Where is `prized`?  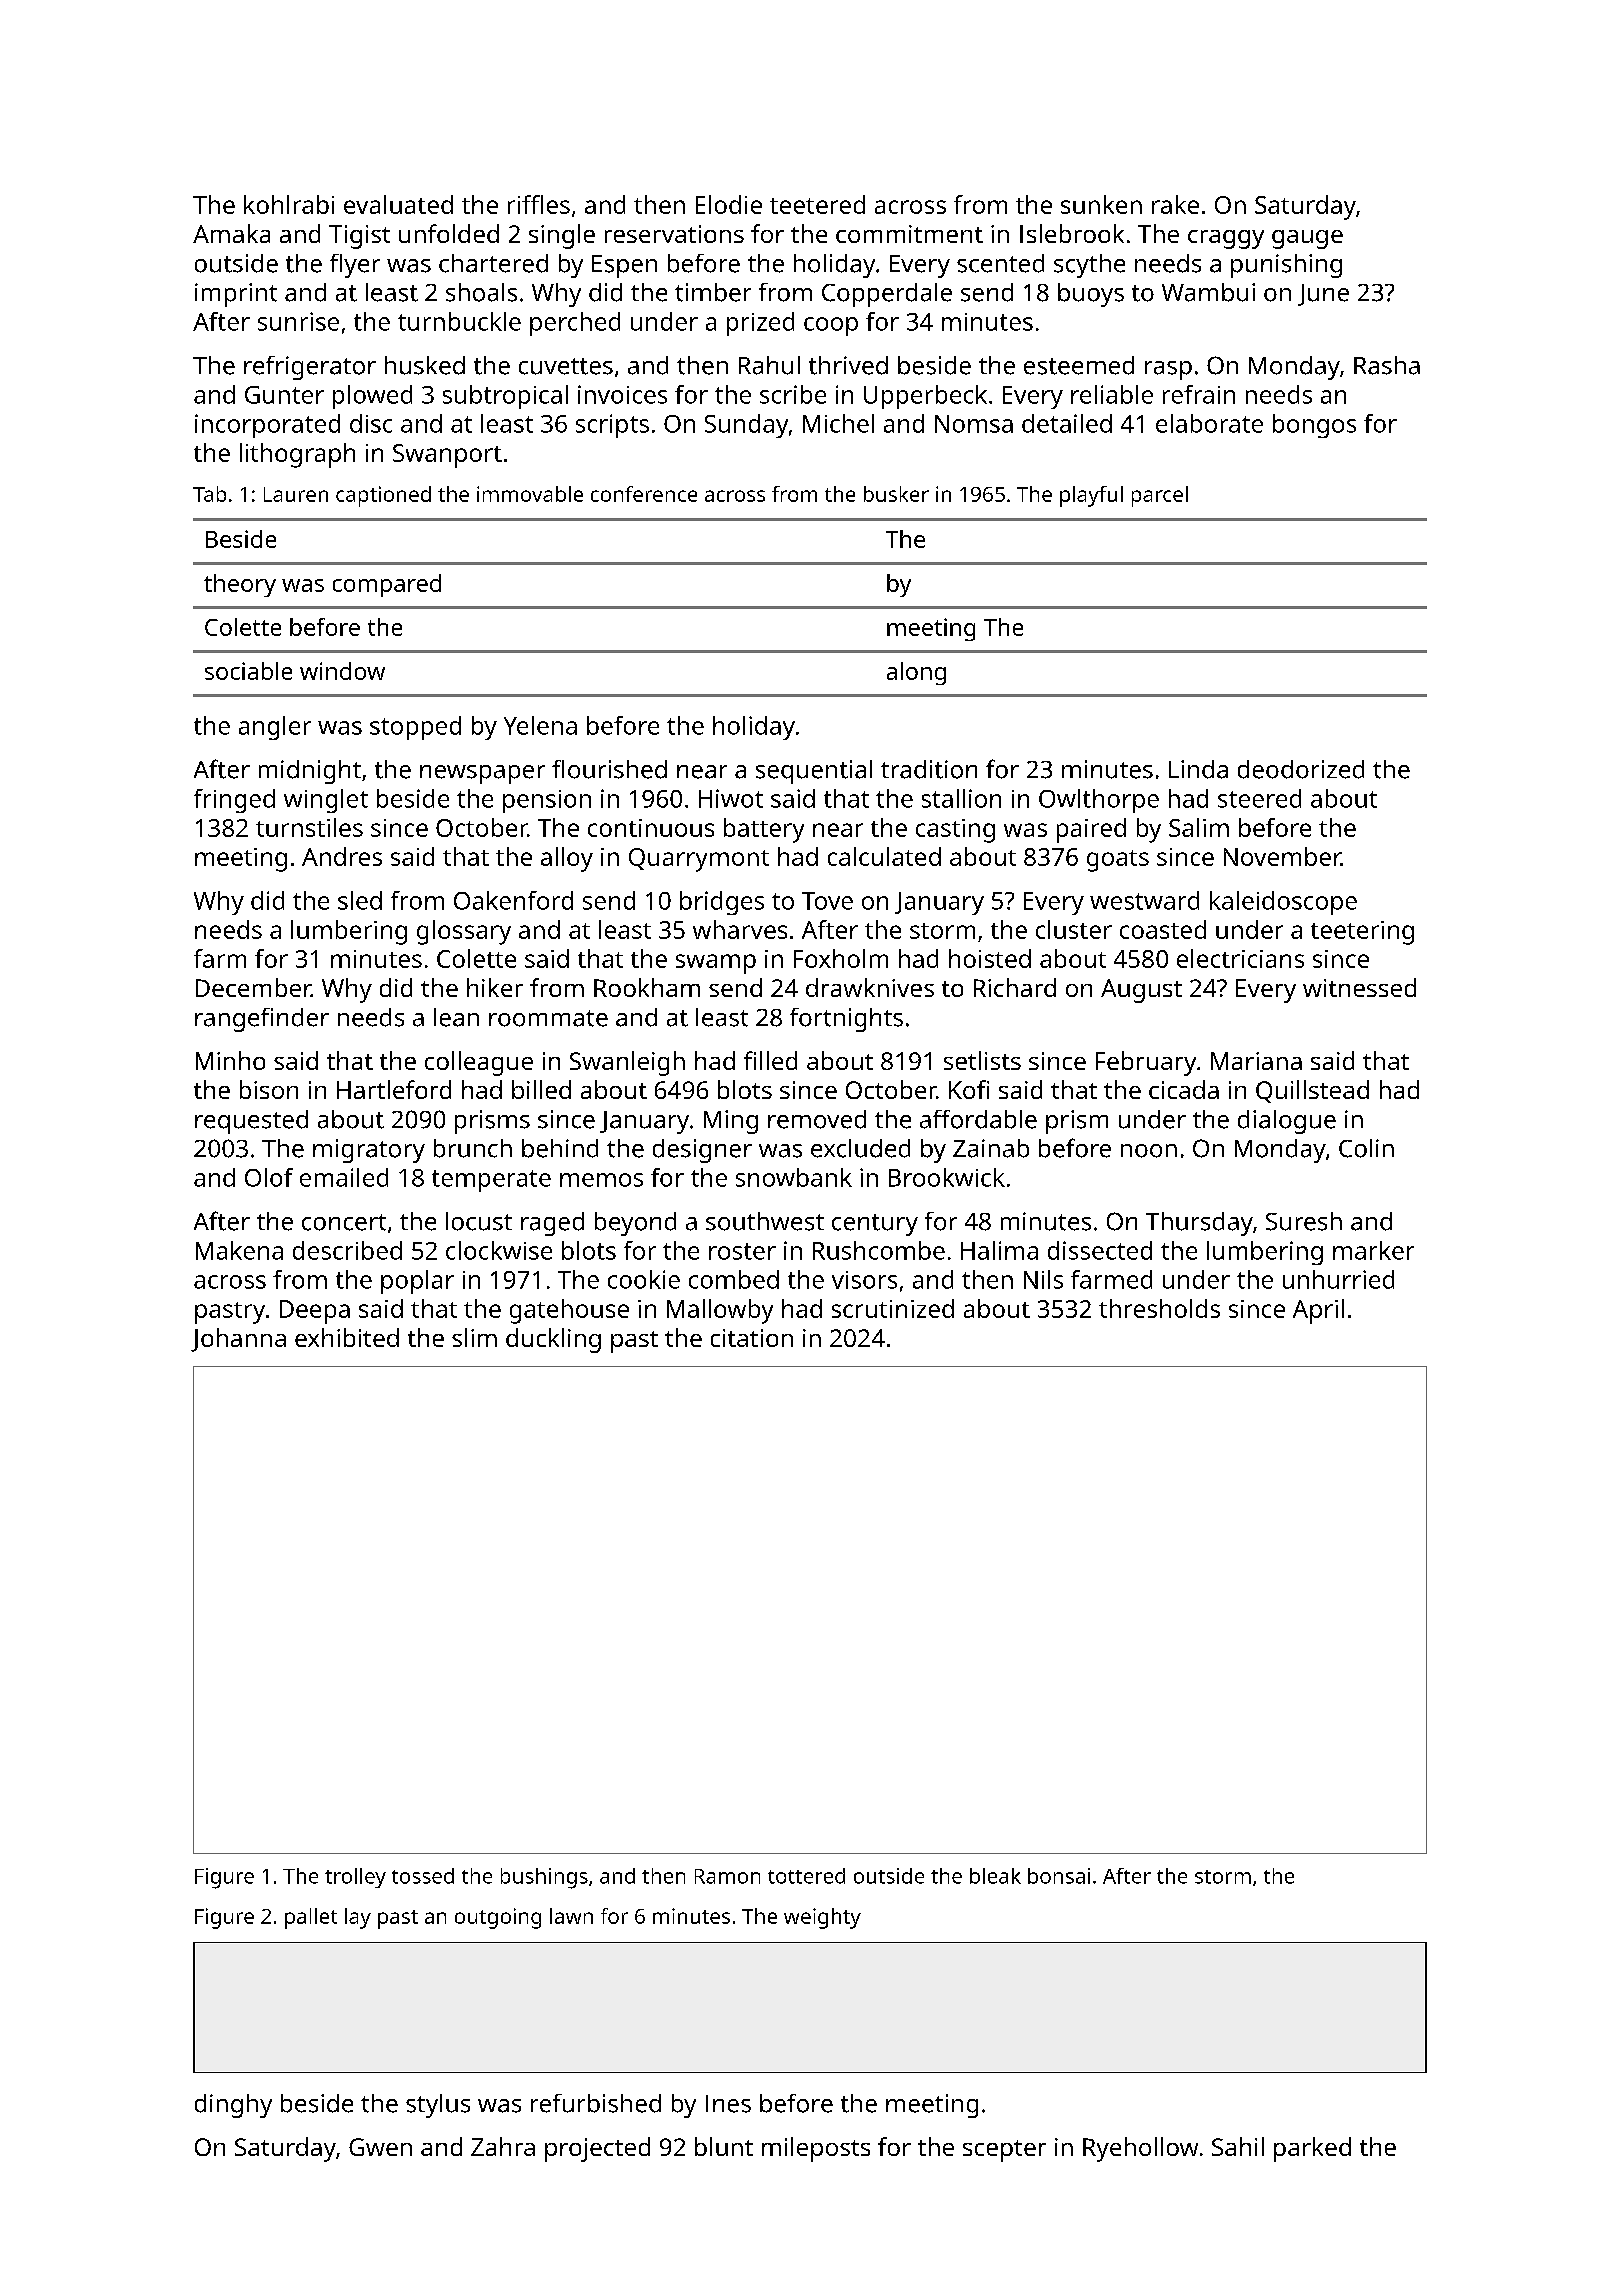
prized is located at coordinates (760, 324).
